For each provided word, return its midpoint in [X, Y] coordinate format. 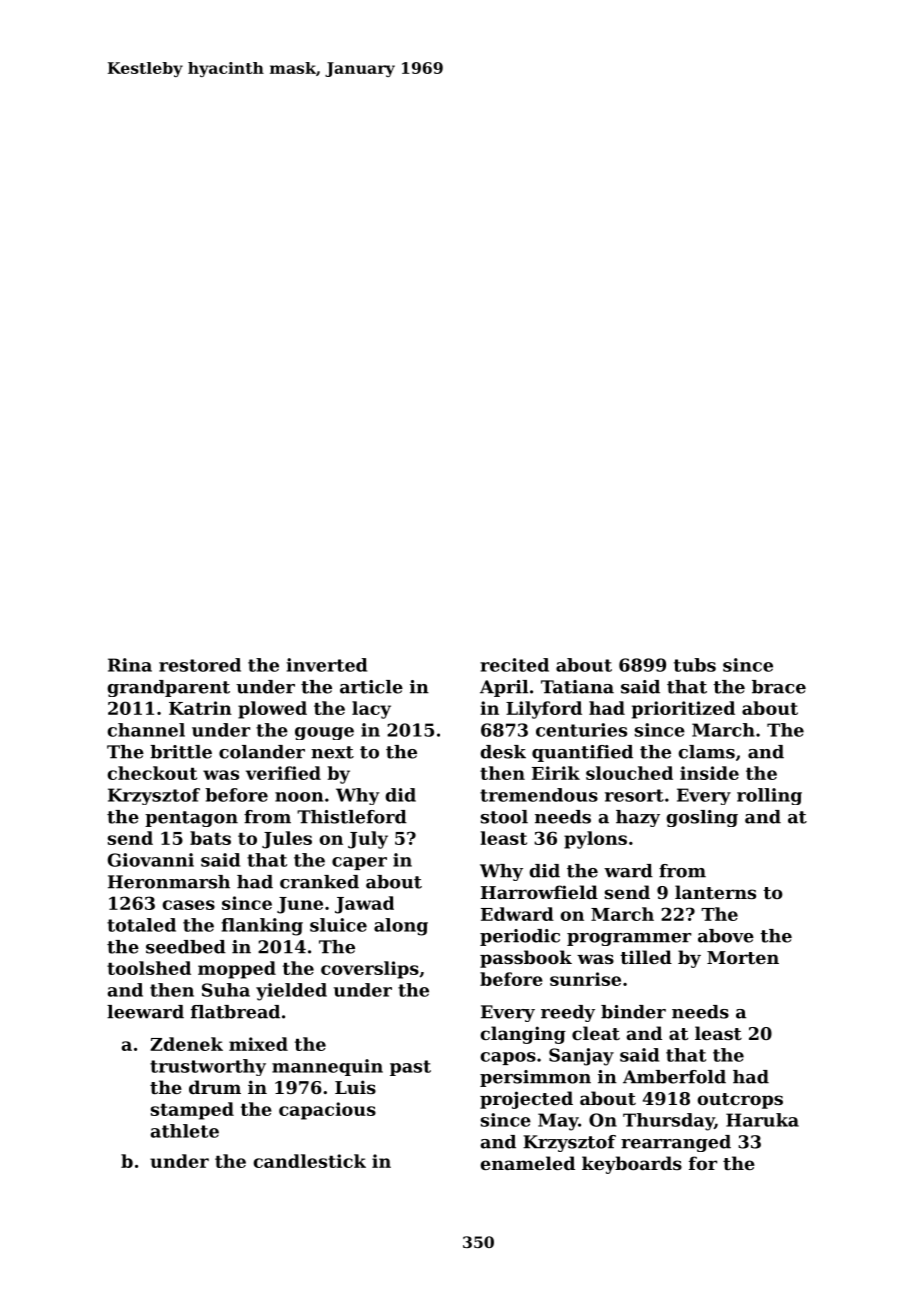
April [504, 688]
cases [188, 905]
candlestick [309, 1161]
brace [779, 687]
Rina [130, 665]
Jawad [364, 905]
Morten [743, 957]
